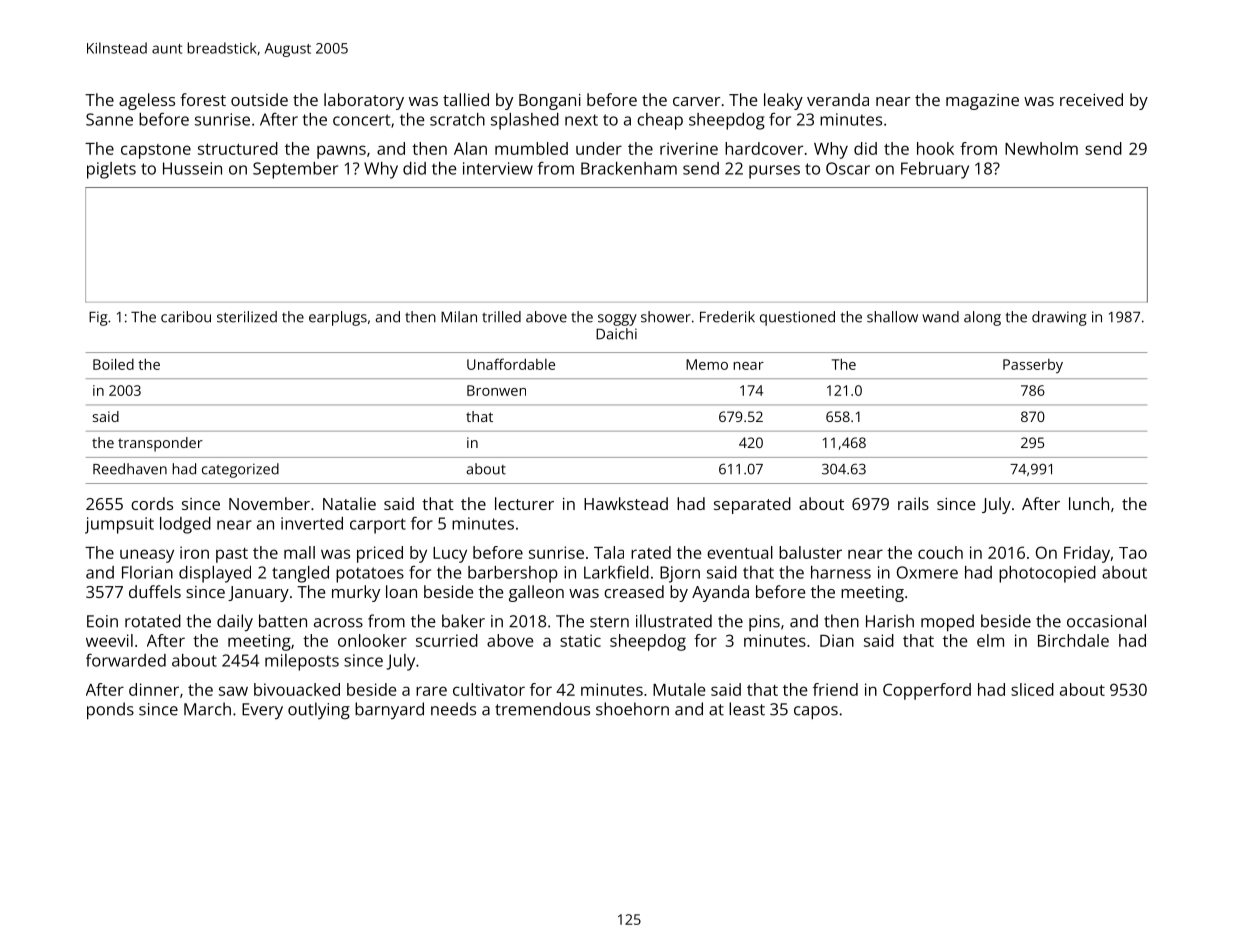 The height and width of the document is (952, 1233). What do you see at coordinates (302, 662) in the document?
I see `mileposts` at bounding box center [302, 662].
